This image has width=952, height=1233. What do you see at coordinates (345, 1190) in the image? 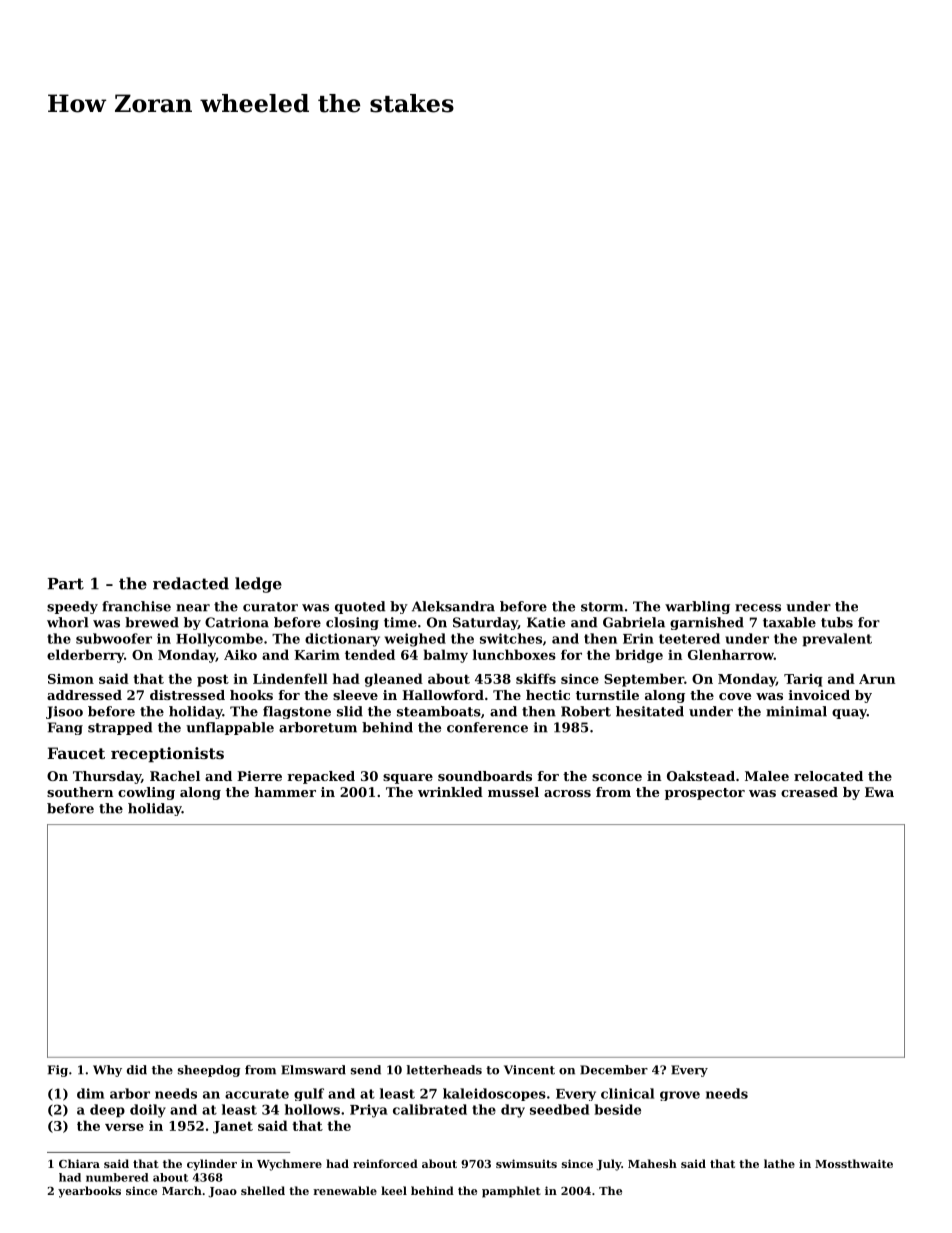
I see `renewable` at bounding box center [345, 1190].
